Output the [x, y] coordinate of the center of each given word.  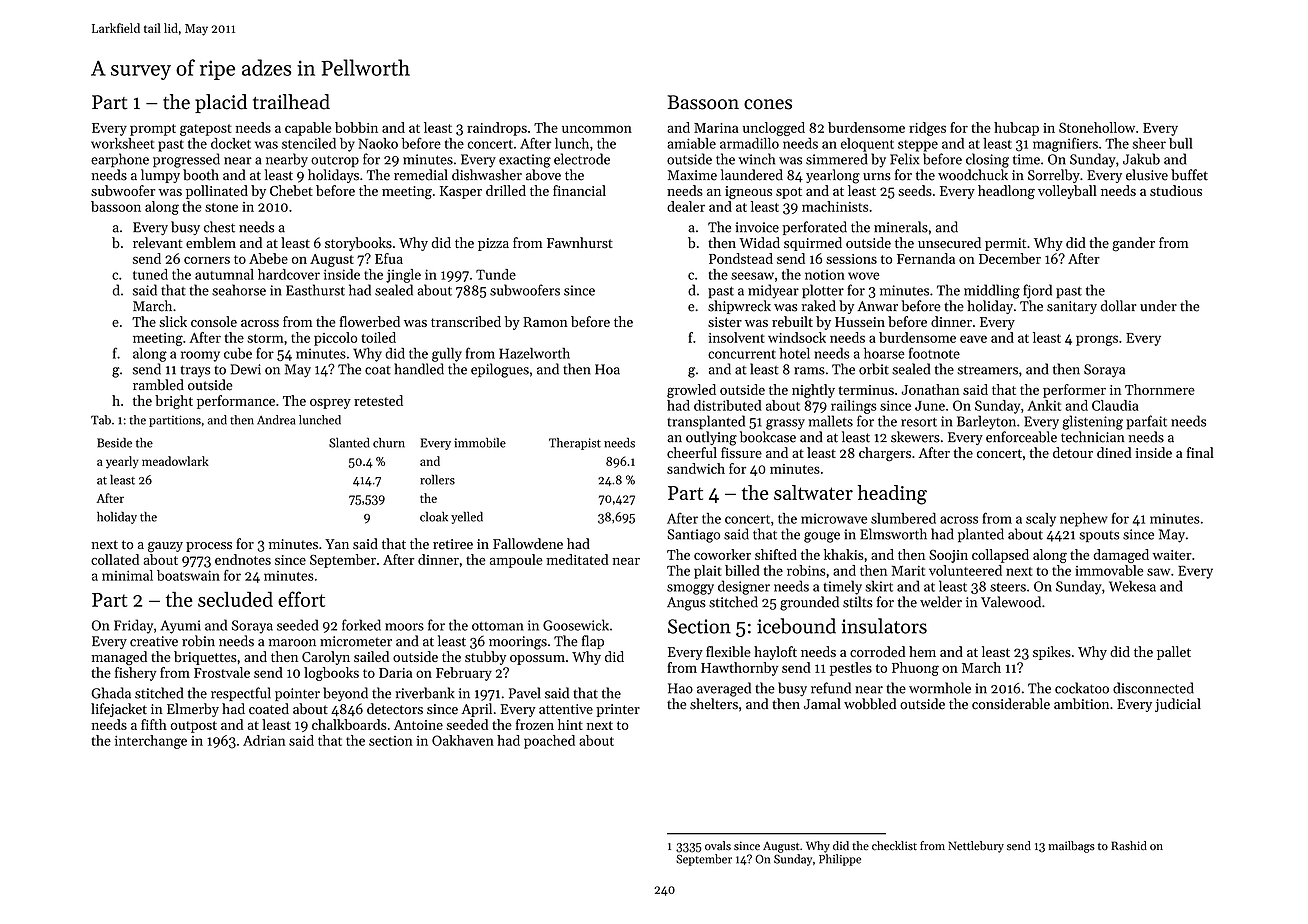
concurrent [742, 354]
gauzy [165, 547]
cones [768, 104]
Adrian [264, 740]
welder [941, 602]
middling [992, 291]
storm [265, 338]
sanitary [1072, 307]
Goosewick [576, 625]
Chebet [291, 190]
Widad [759, 242]
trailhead [291, 102]
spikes [1052, 653]
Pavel [525, 693]
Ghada [111, 693]
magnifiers [1065, 144]
